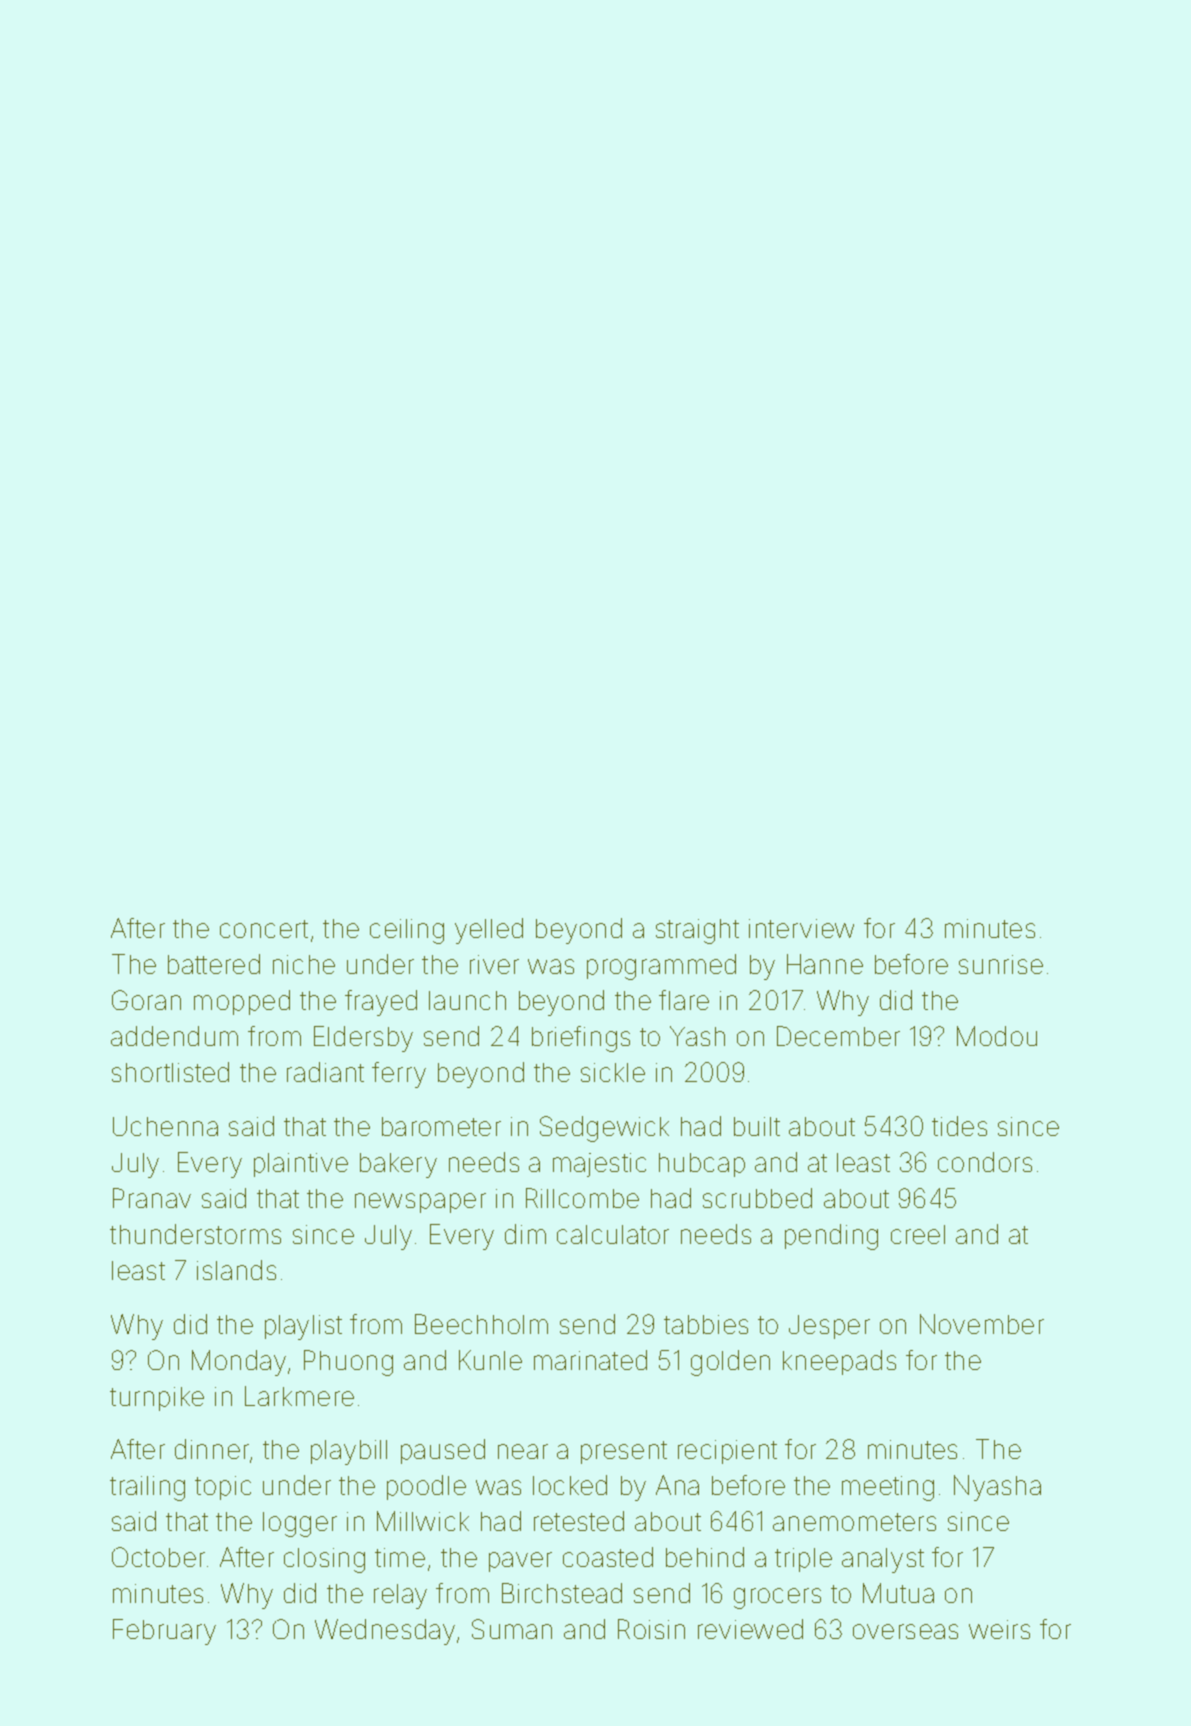  What do you see at coordinates (883, 1560) in the page?
I see `analyst` at bounding box center [883, 1560].
